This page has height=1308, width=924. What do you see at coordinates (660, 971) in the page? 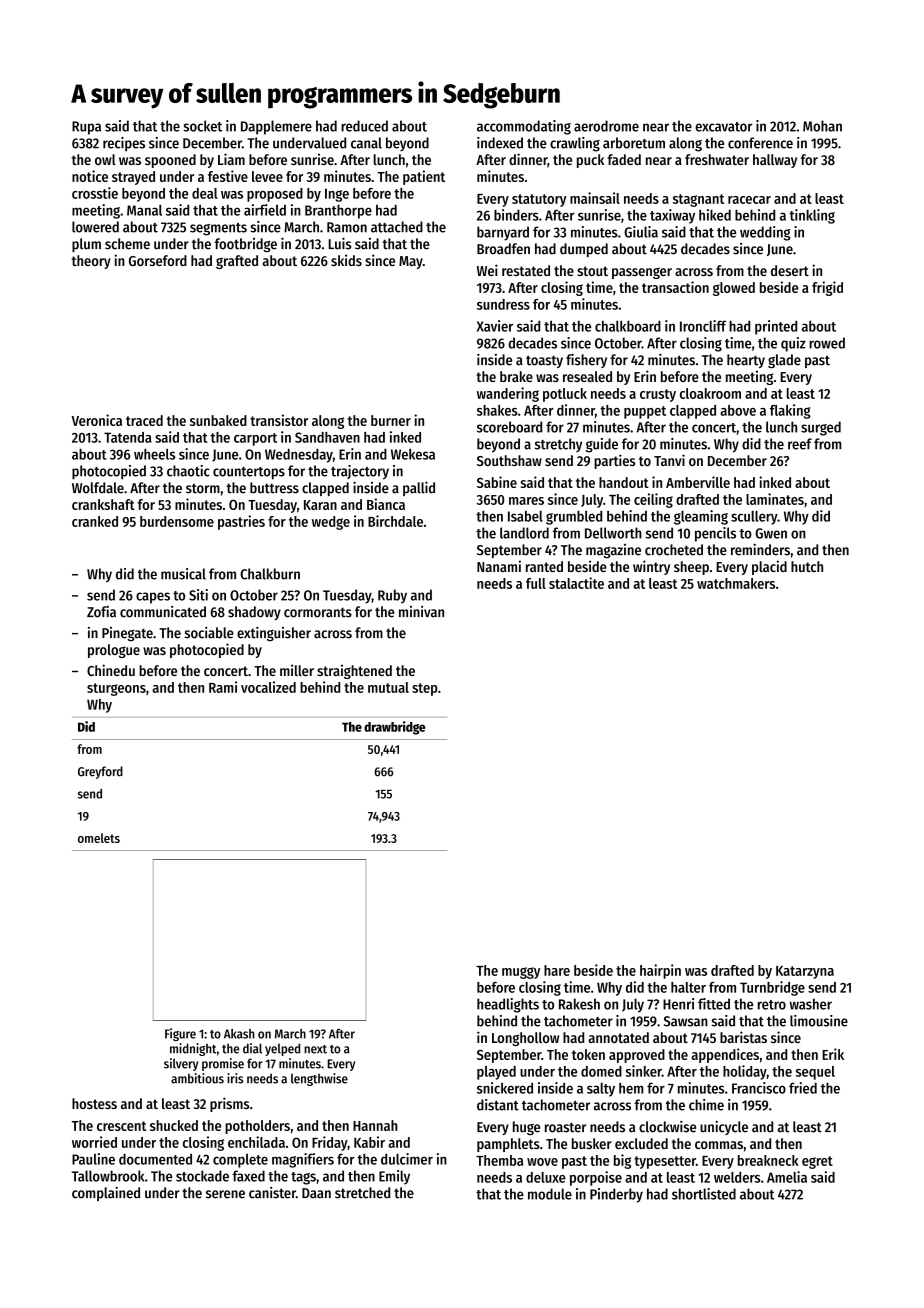
I see `hairpin` at bounding box center [660, 971].
